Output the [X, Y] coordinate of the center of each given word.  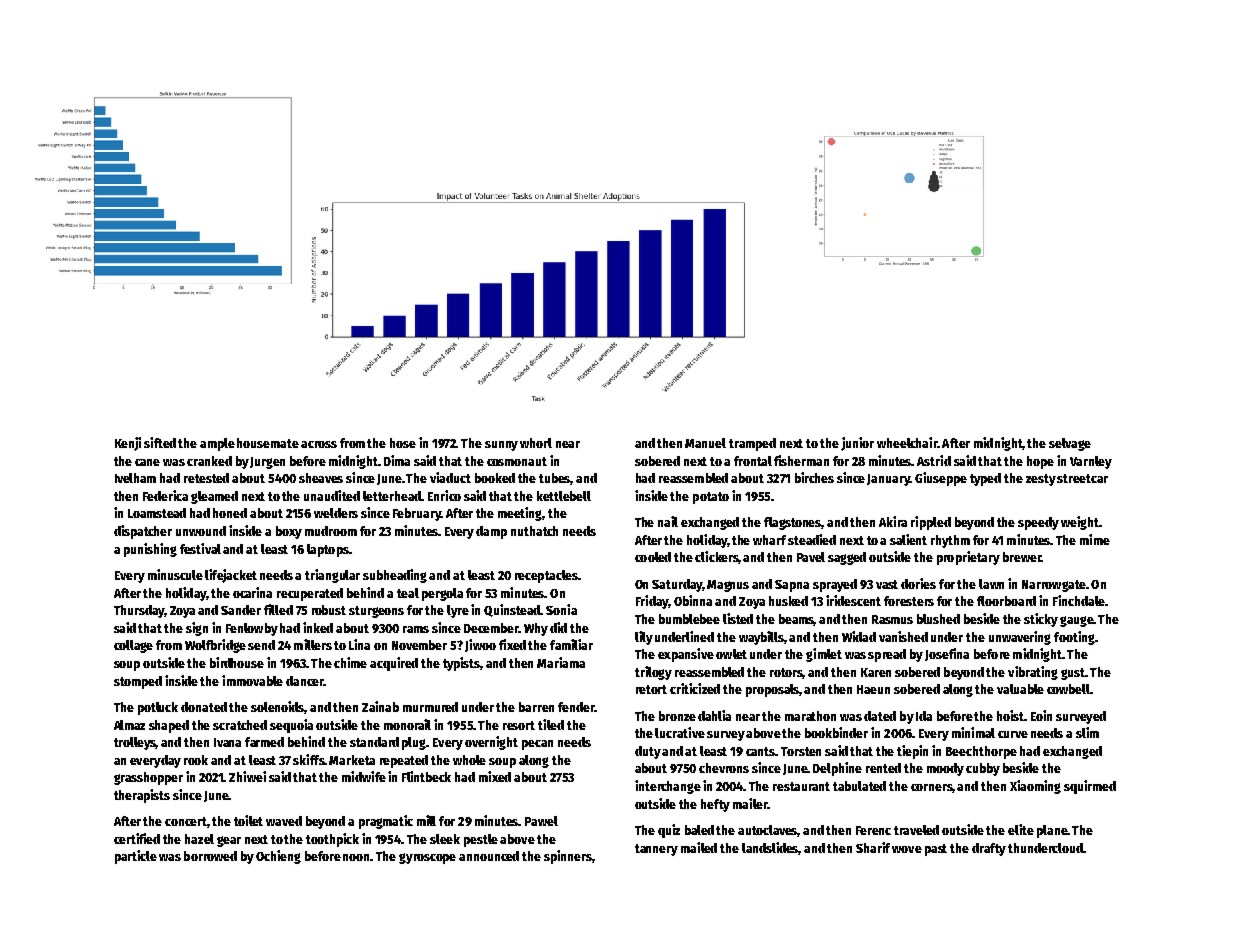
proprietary [968, 558]
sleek [445, 839]
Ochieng [278, 857]
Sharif [873, 847]
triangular [332, 576]
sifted [160, 442]
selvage [1070, 444]
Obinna [693, 600]
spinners [568, 857]
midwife [364, 776]
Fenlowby [252, 629]
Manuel [705, 443]
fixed [512, 644]
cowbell [1068, 689]
